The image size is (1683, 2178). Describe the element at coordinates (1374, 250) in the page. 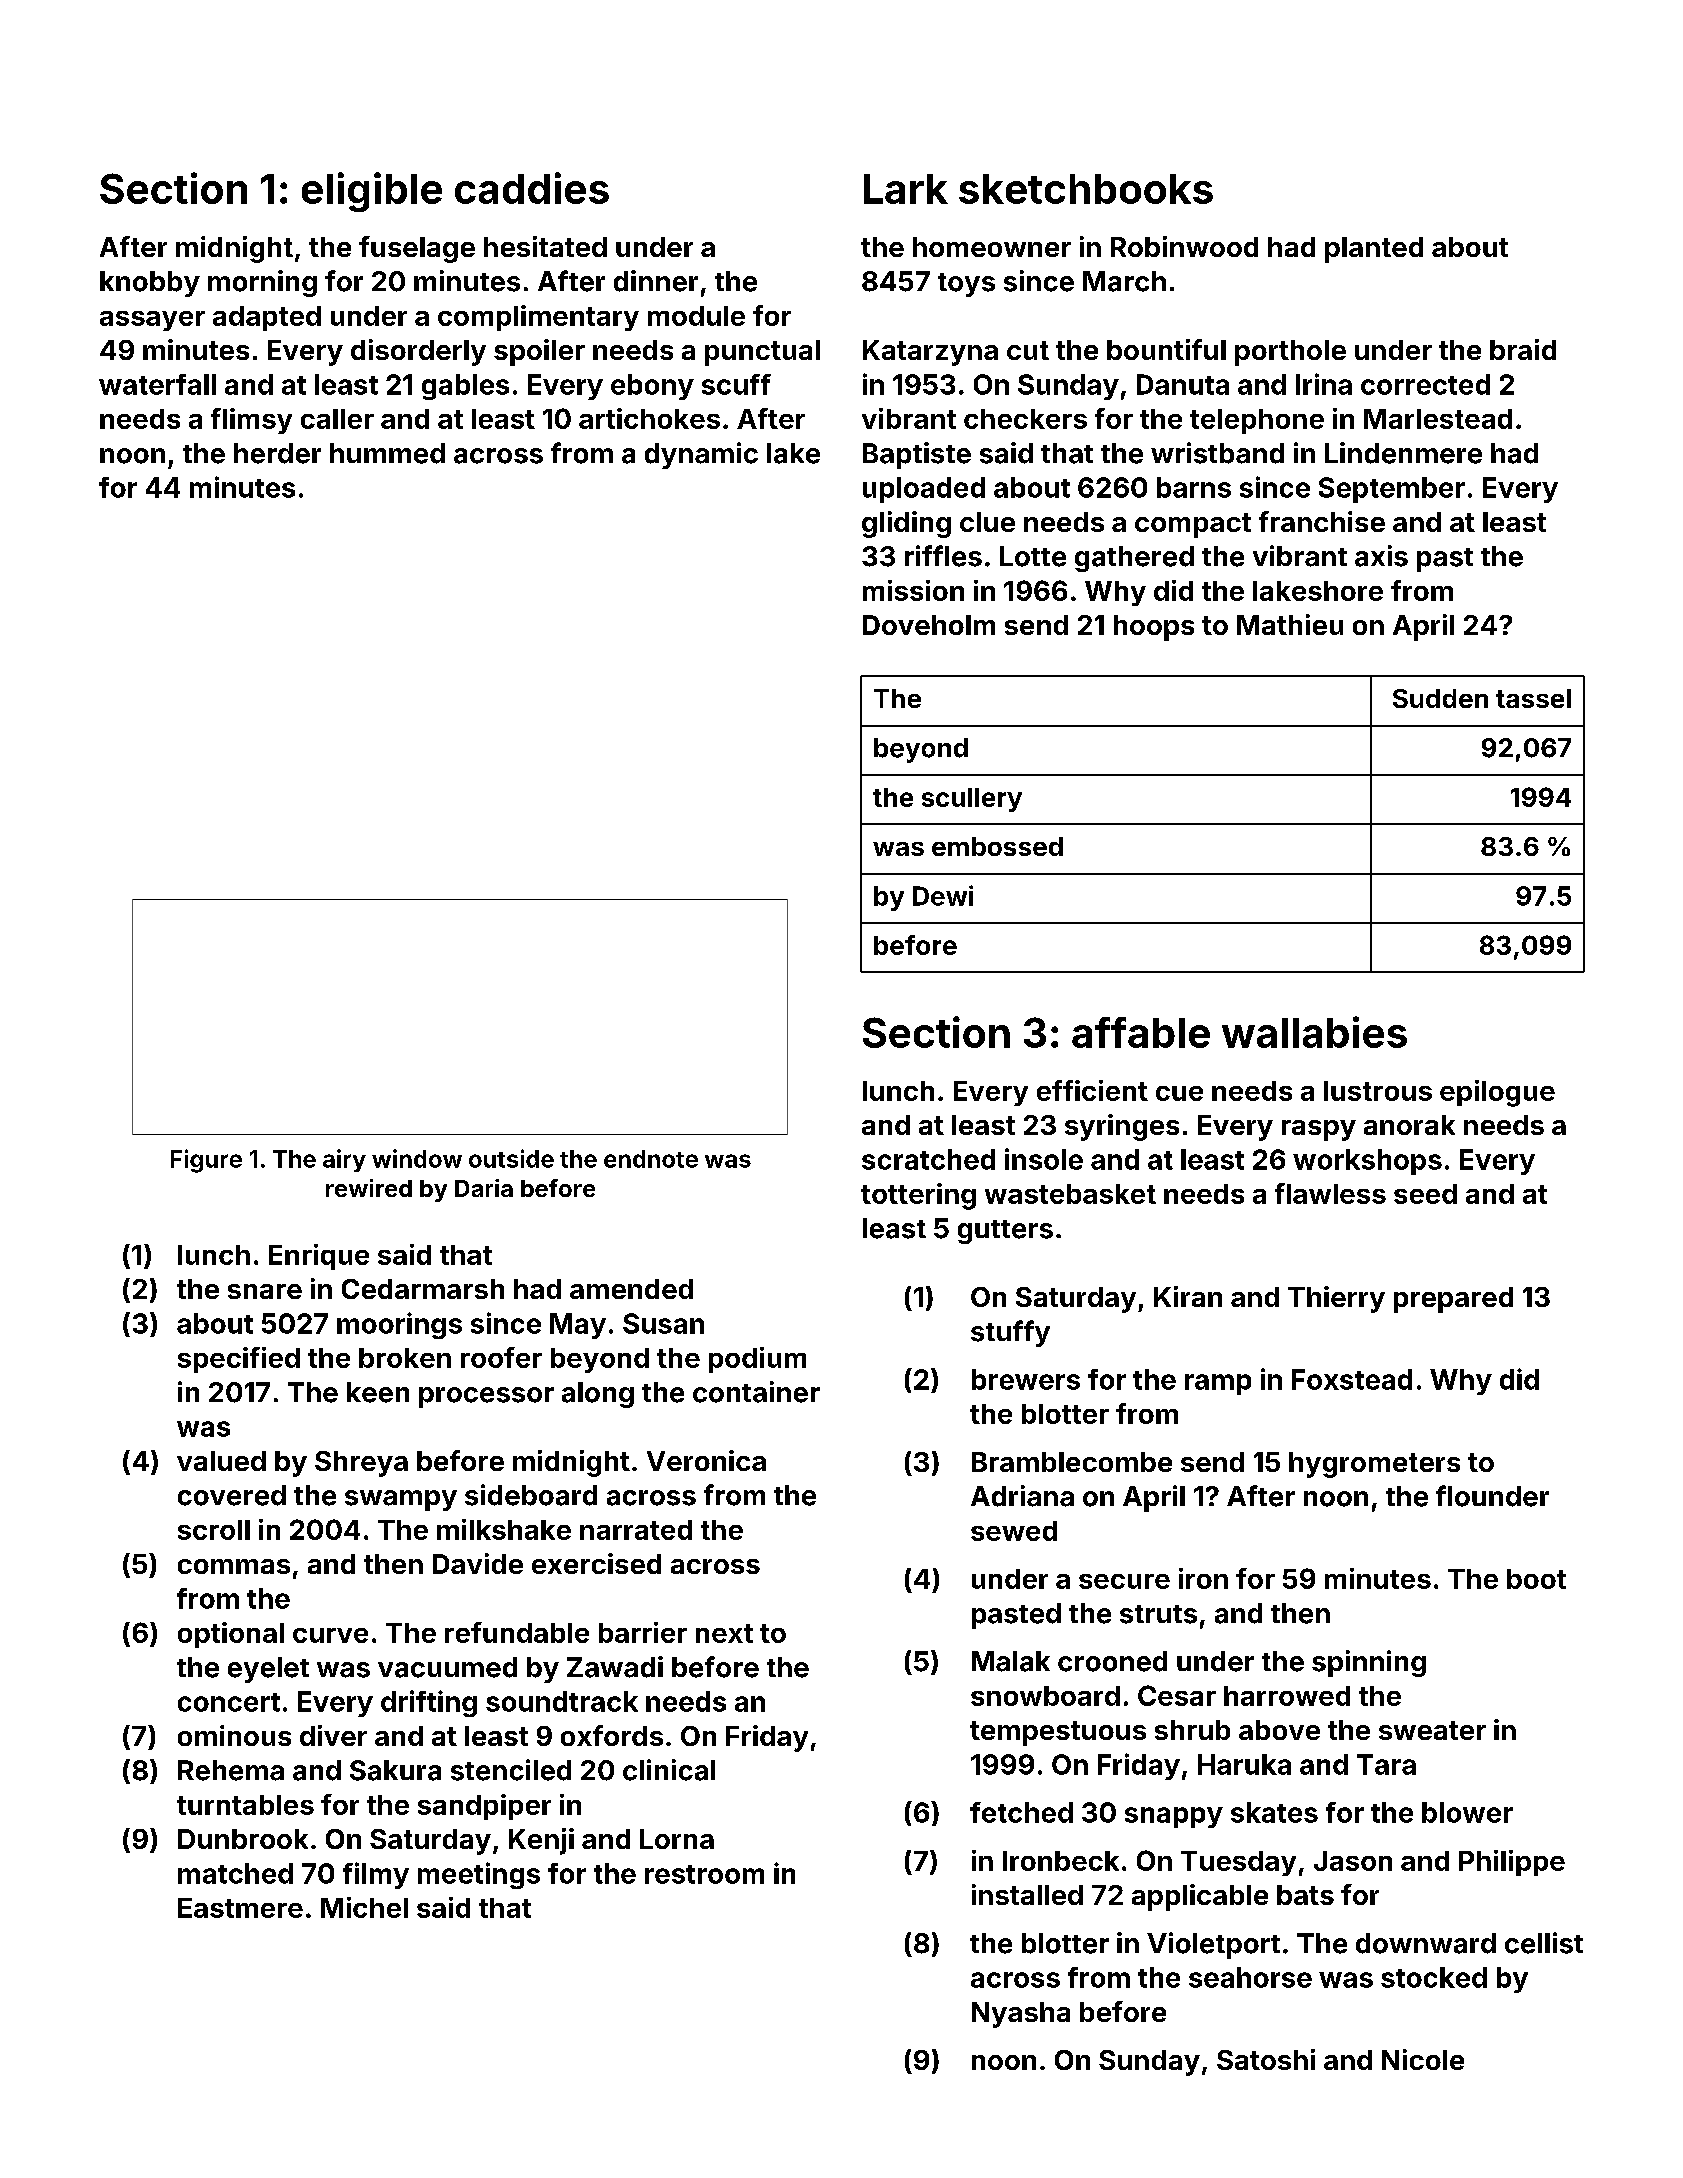

I see `planted` at that location.
